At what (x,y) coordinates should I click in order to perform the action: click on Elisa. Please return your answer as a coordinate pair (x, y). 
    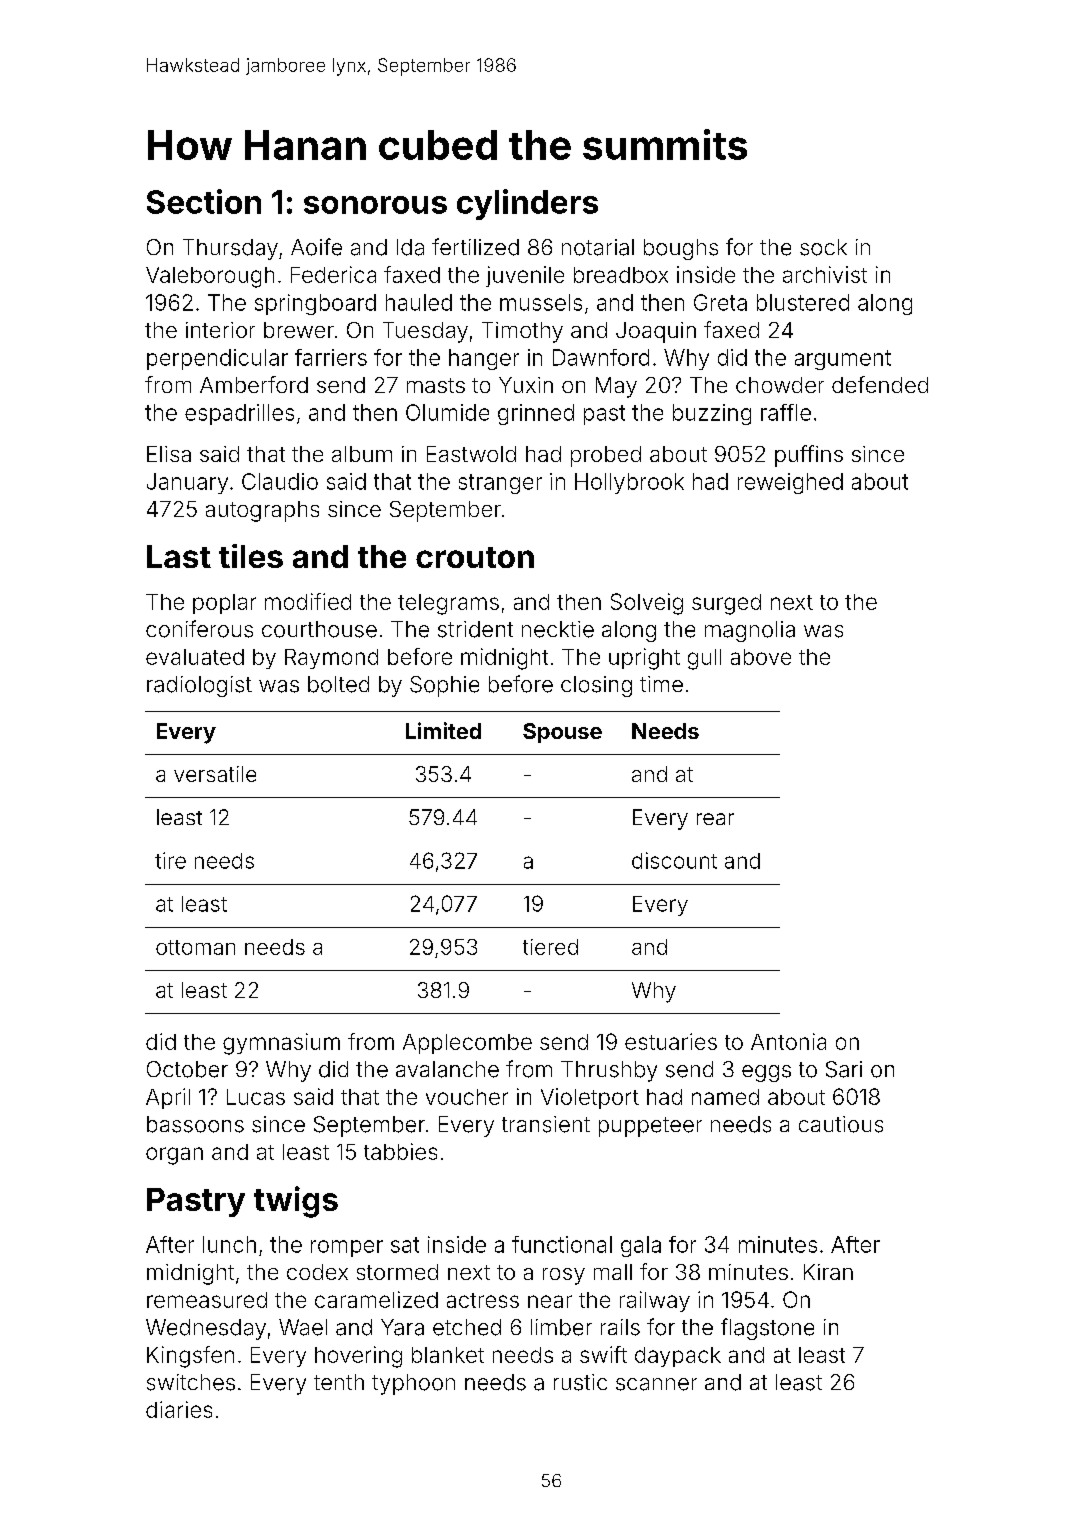
    Looking at the image, I should click on (169, 454).
